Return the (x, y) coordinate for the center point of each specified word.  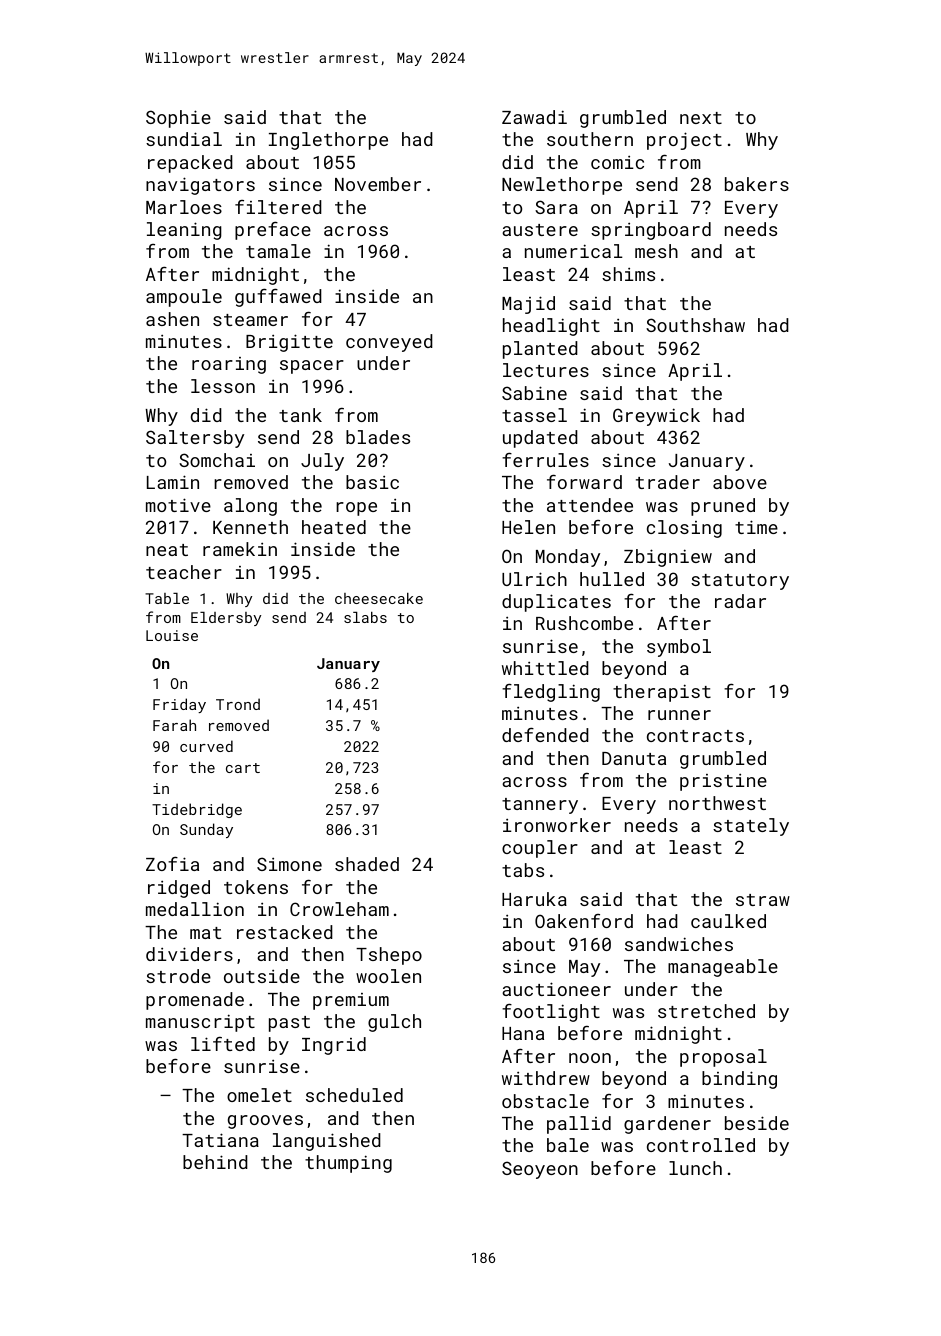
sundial (184, 139)
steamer (250, 320)
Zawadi (534, 117)
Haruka (534, 899)
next (701, 118)
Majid (528, 305)
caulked (728, 921)
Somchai (217, 460)
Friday (179, 705)
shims (628, 274)
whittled (545, 668)
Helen (528, 527)
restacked (285, 932)
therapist (662, 693)
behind (215, 1162)
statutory (740, 582)
